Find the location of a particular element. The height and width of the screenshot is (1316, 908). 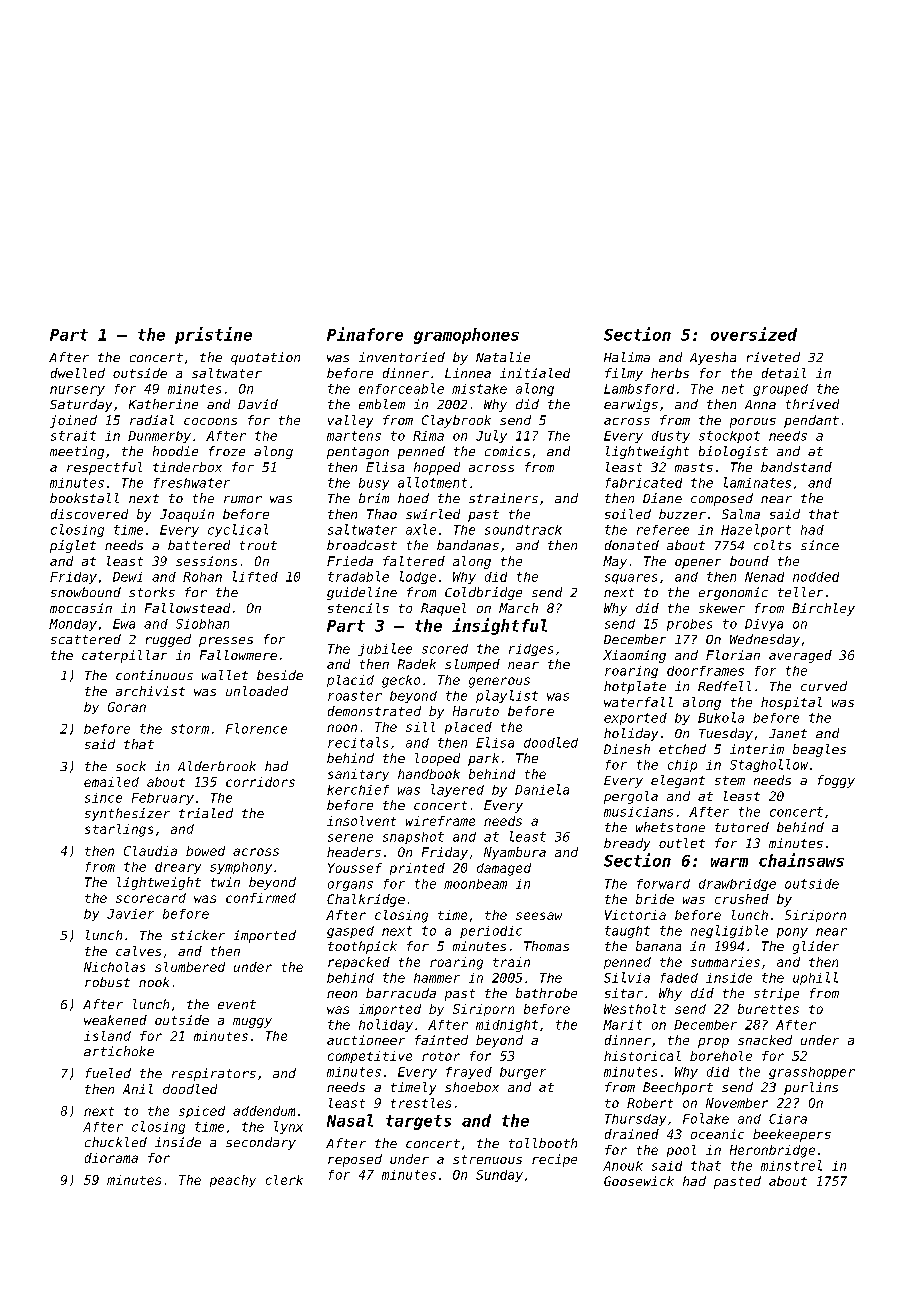

allotment is located at coordinates (432, 482).
